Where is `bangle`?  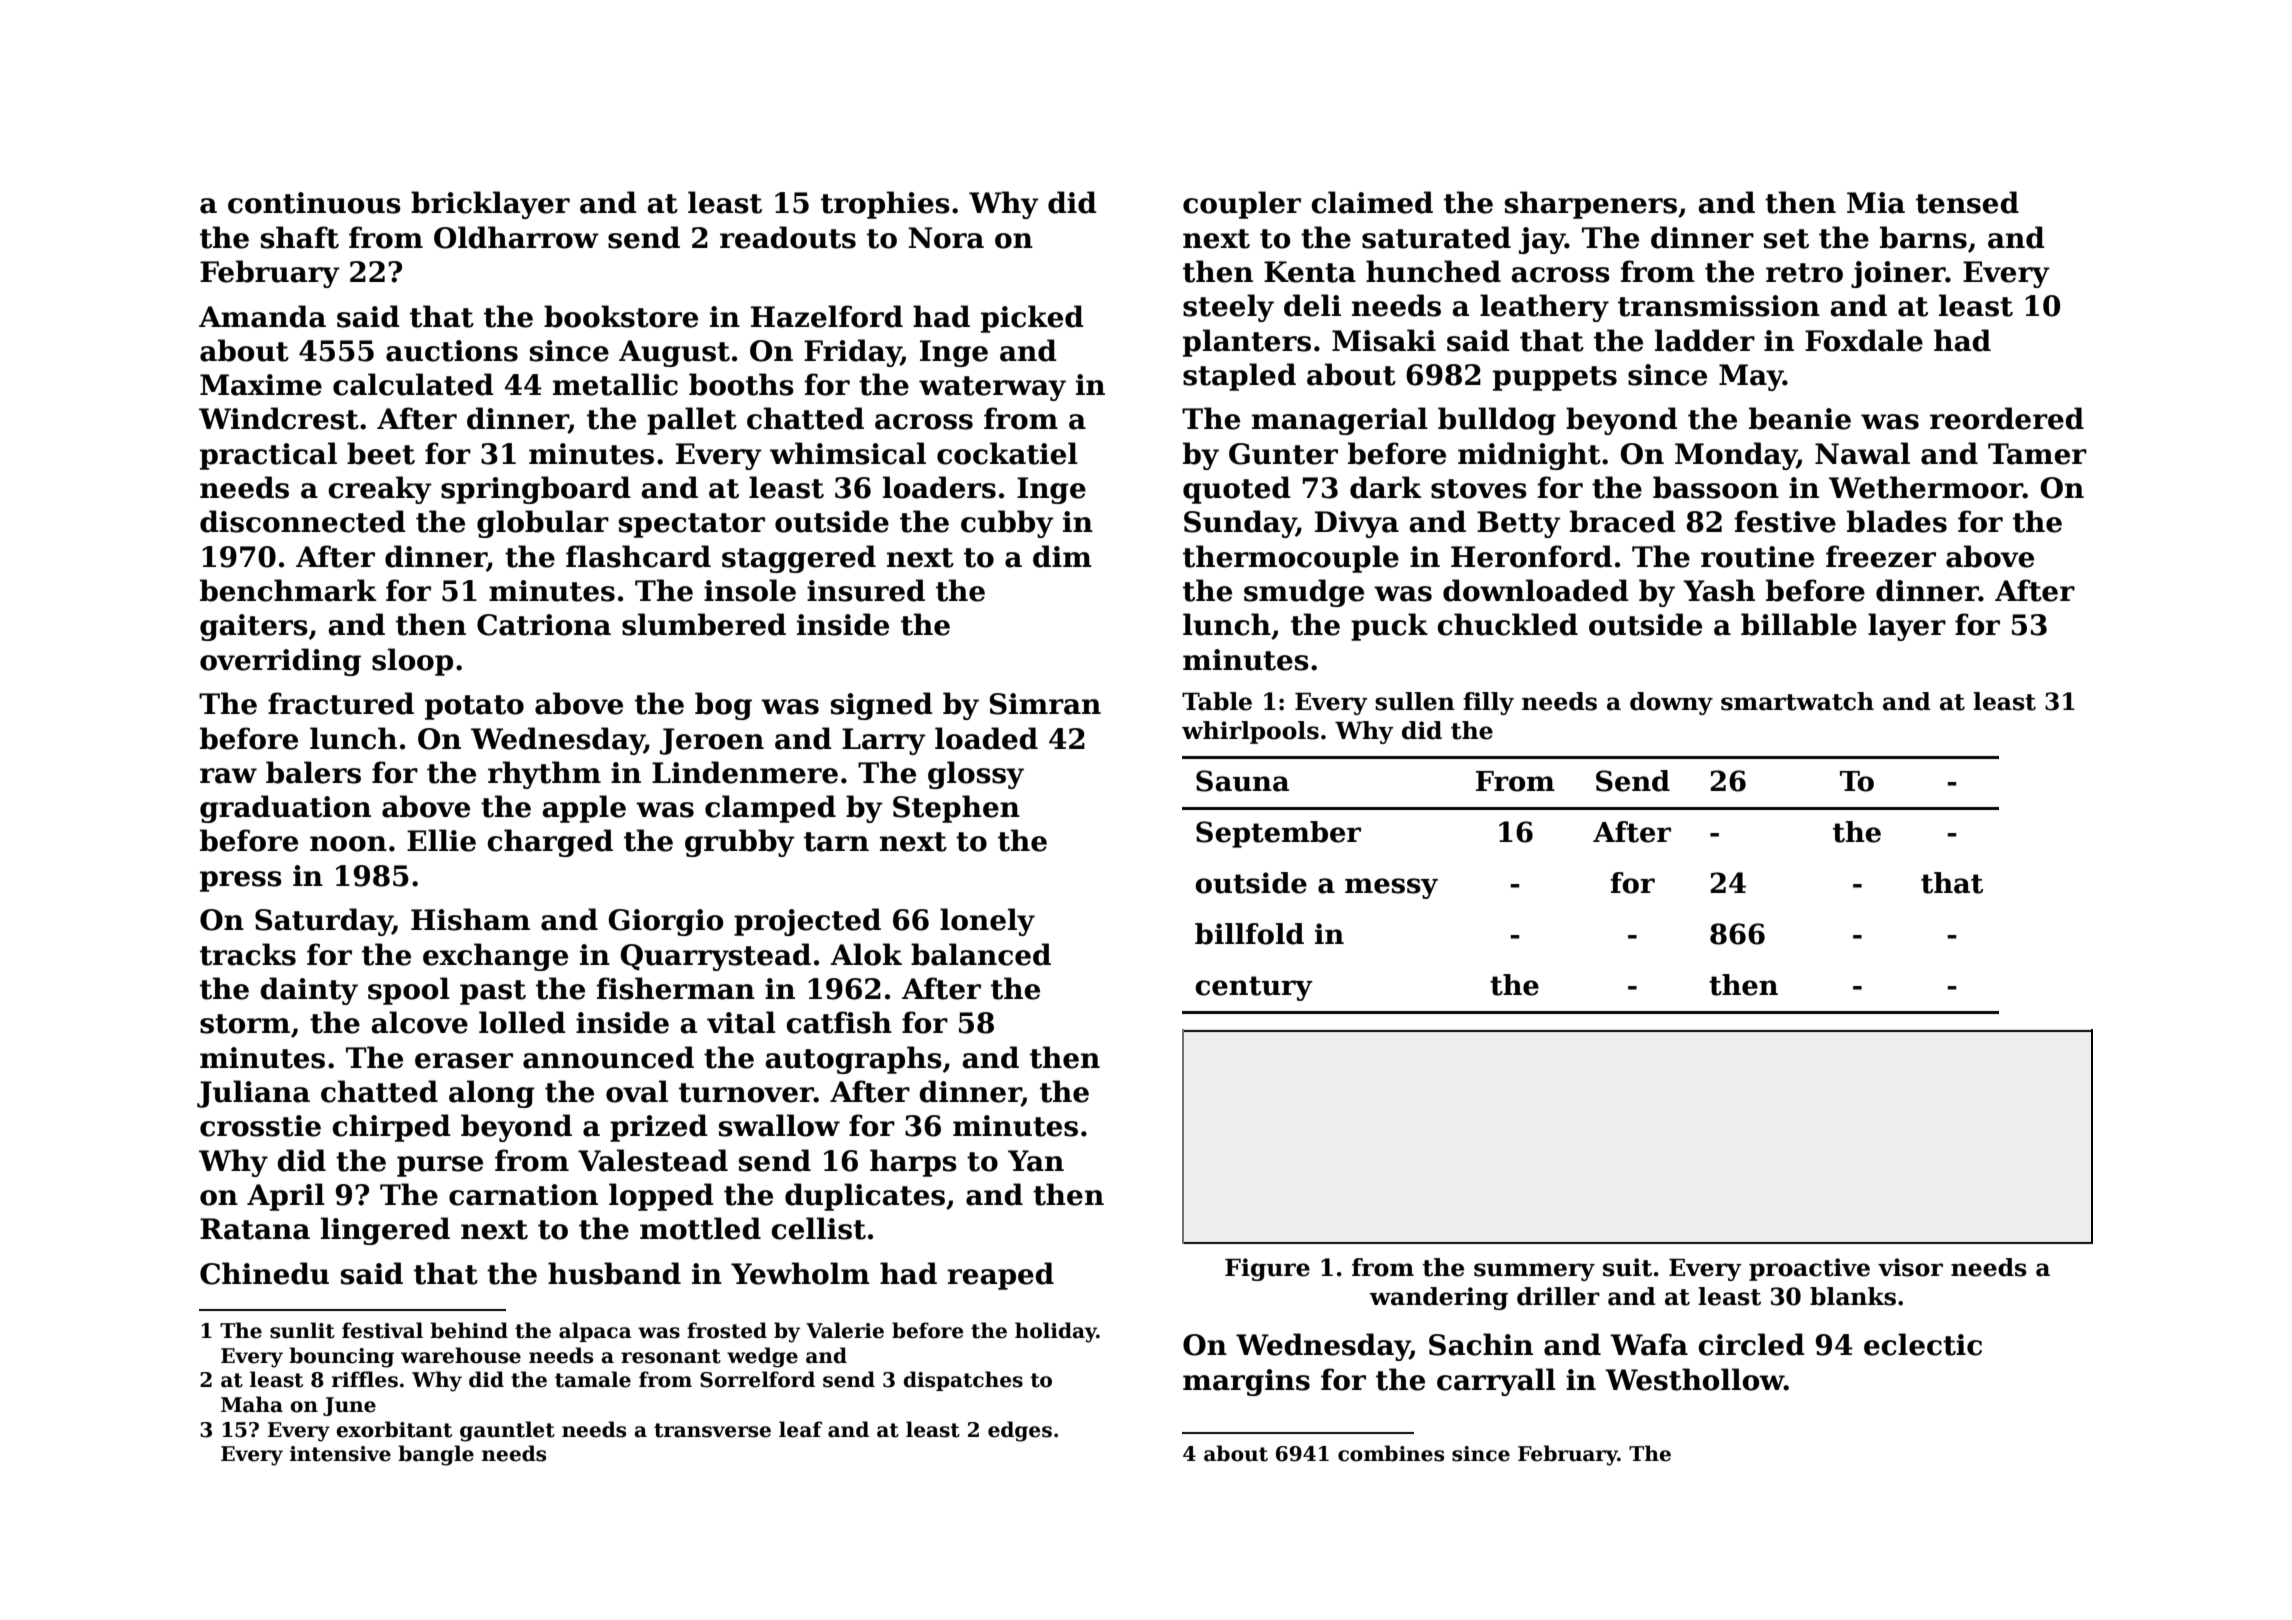
bangle is located at coordinates (436, 1455).
